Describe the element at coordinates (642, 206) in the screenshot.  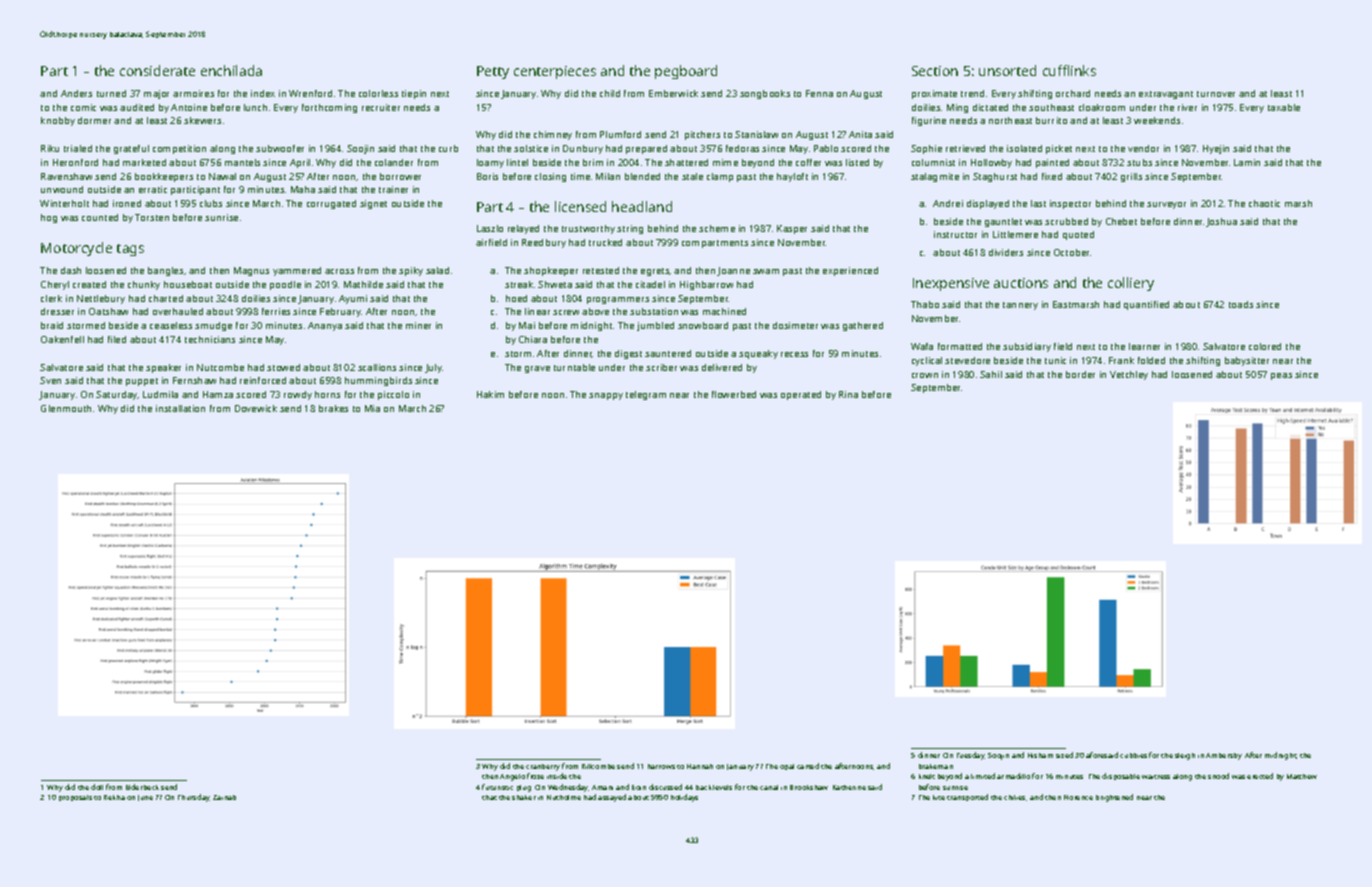
I see `headland` at that location.
